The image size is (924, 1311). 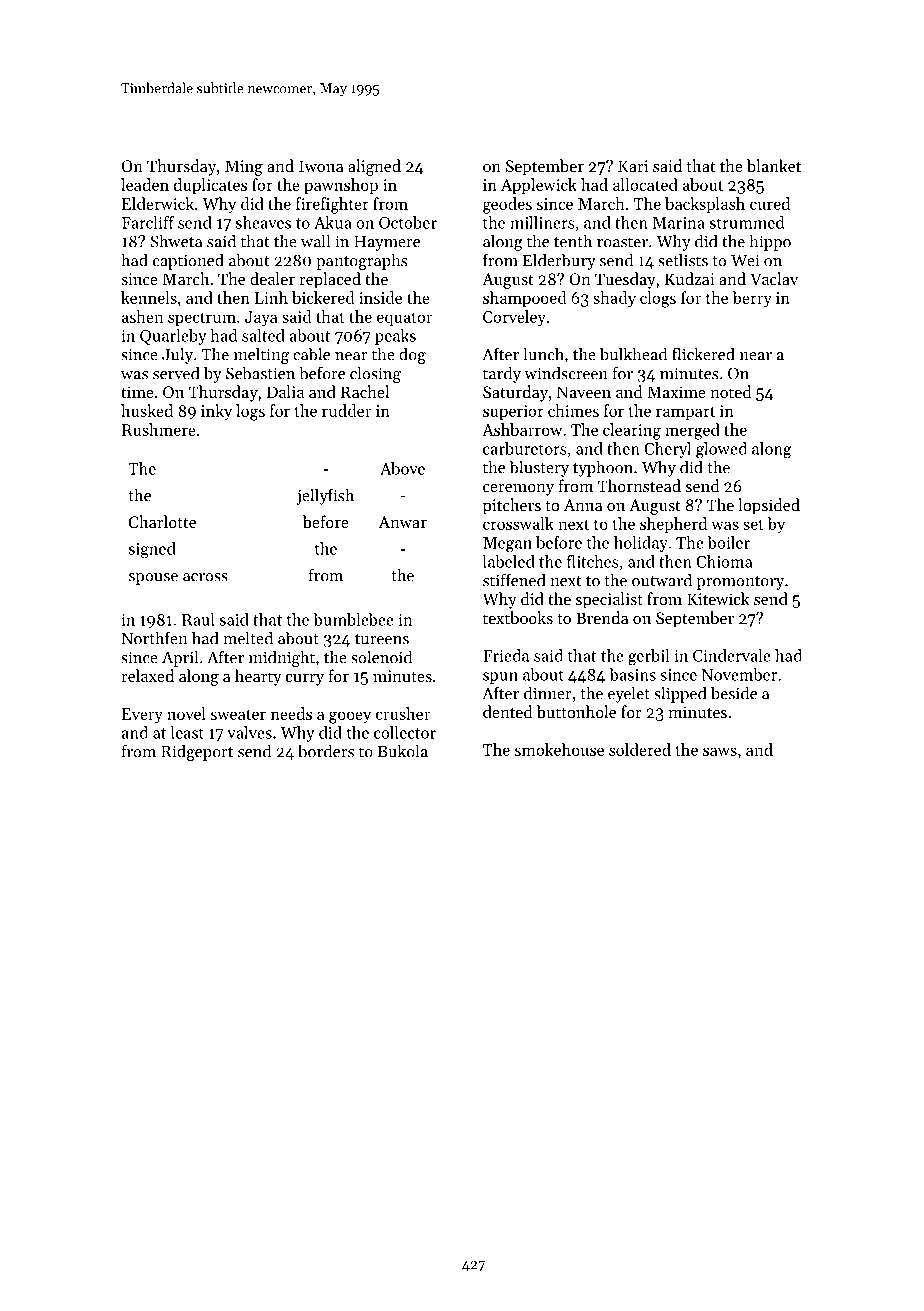 What do you see at coordinates (387, 243) in the document?
I see `Haymere` at bounding box center [387, 243].
